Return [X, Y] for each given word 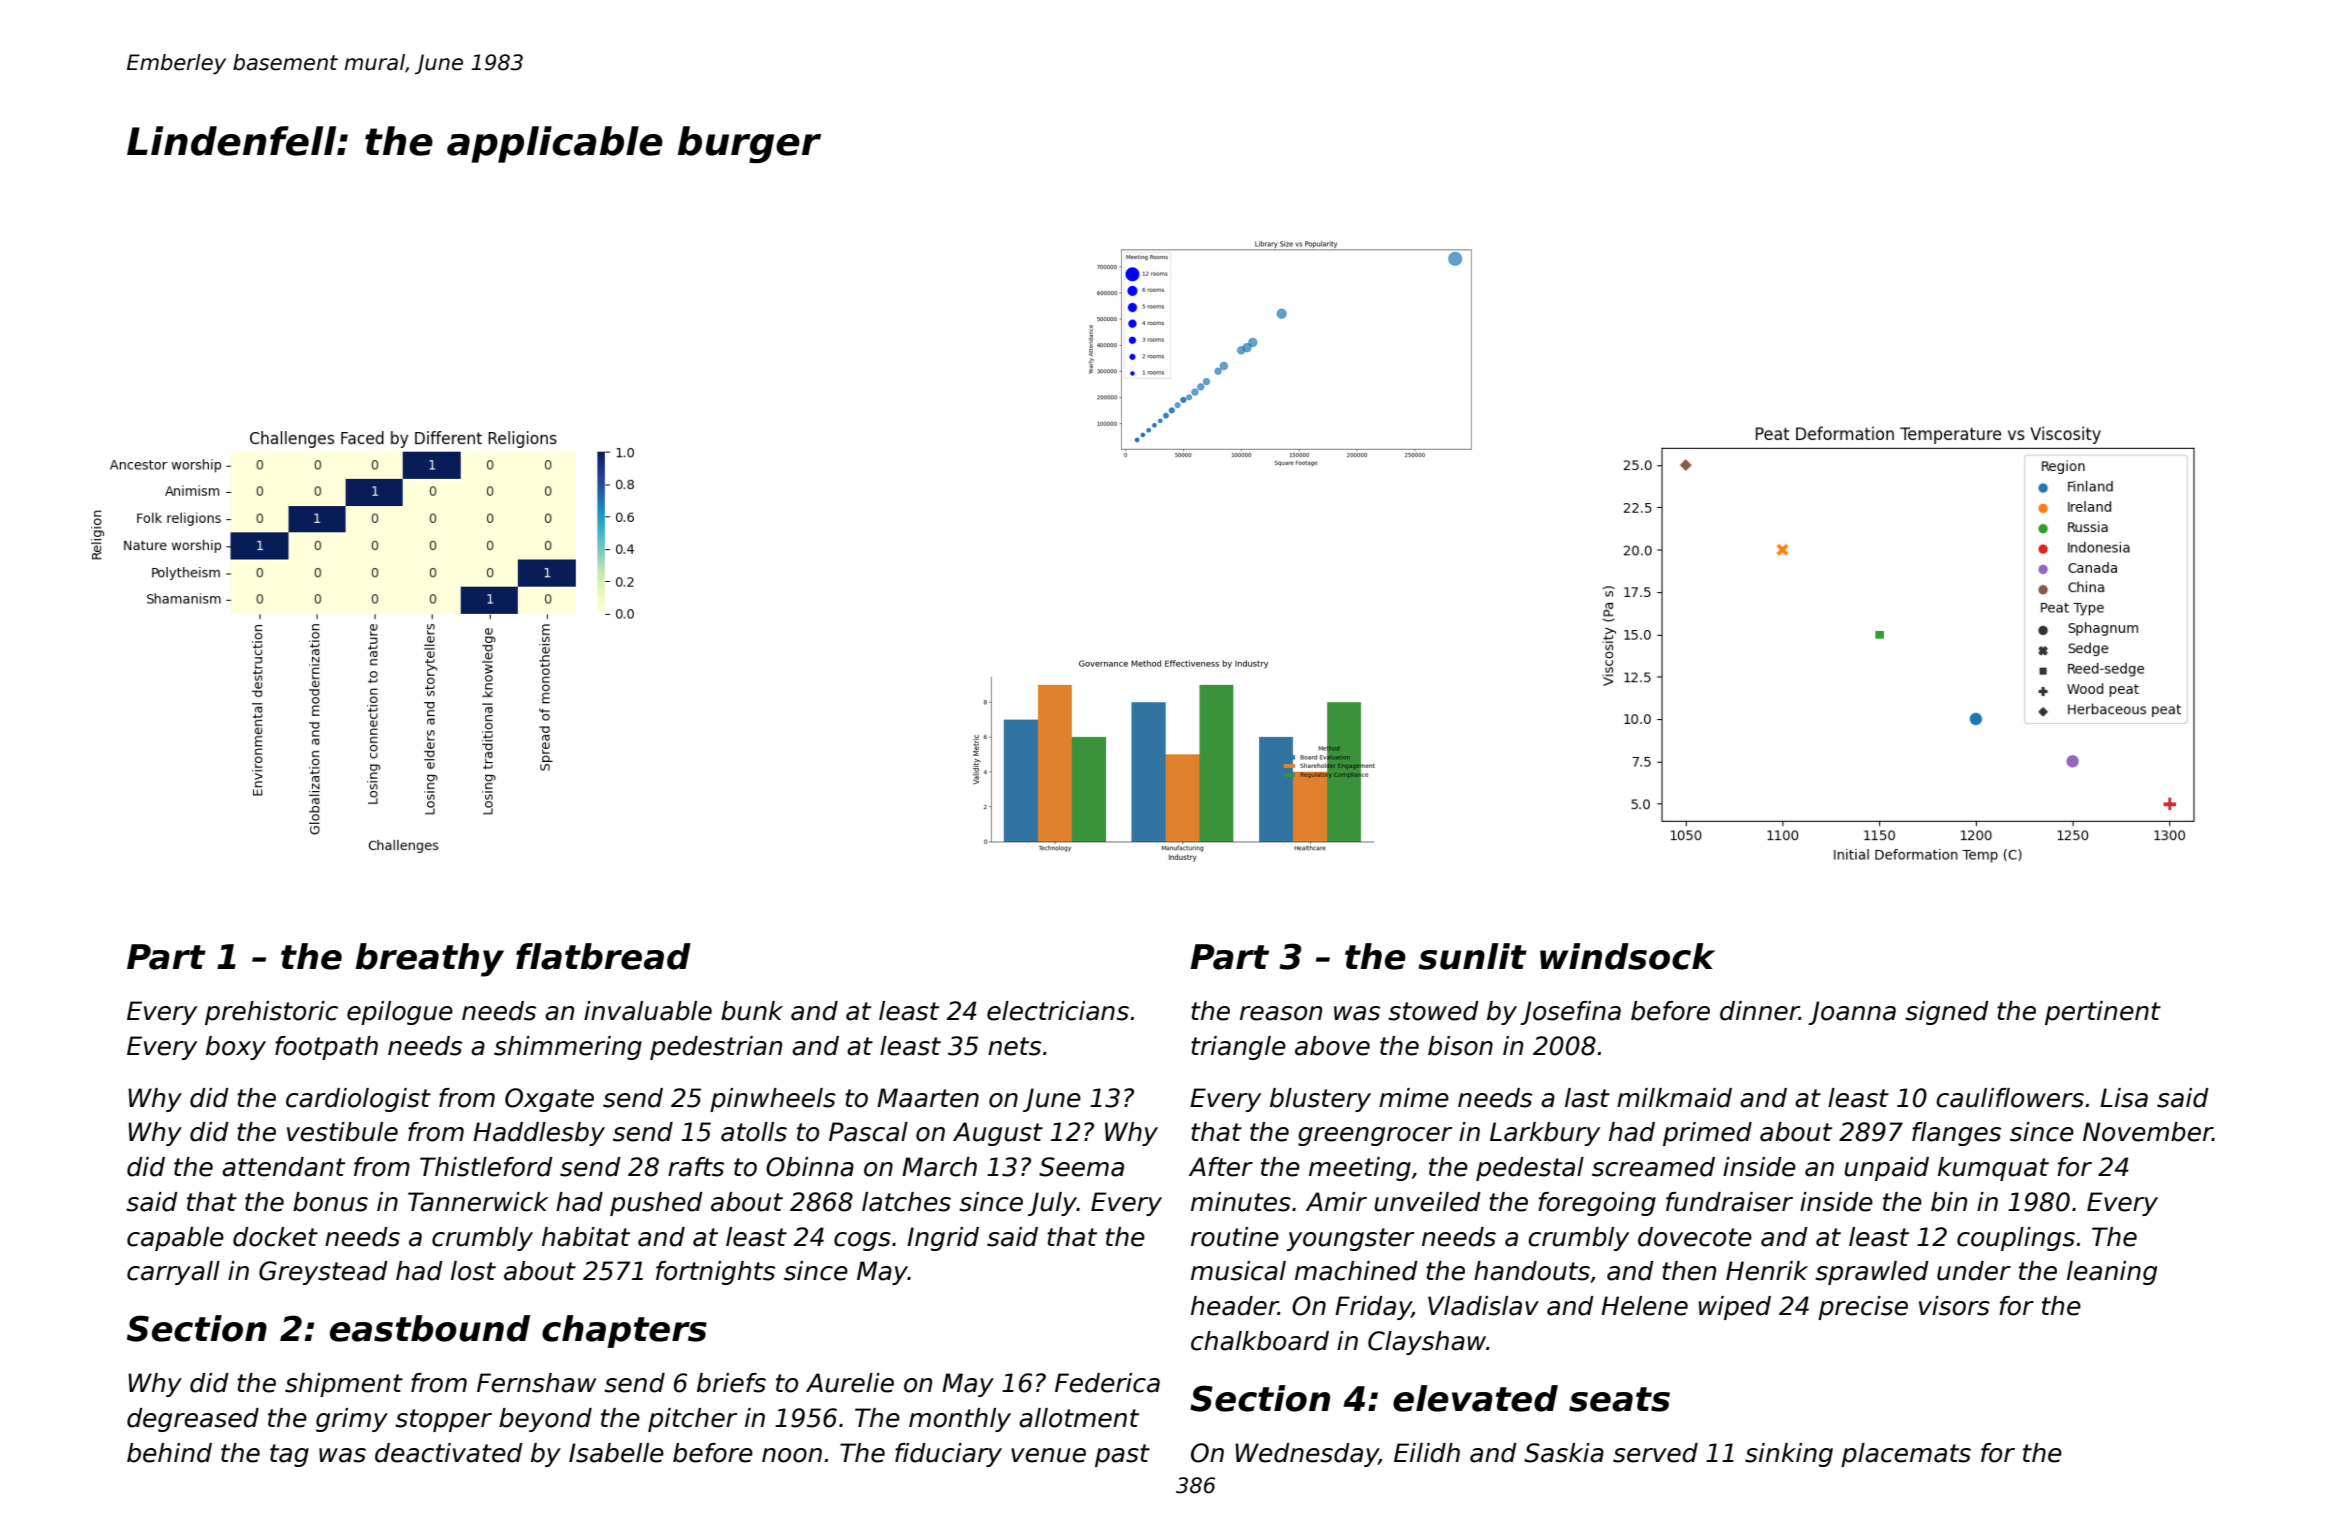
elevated [1475, 1398]
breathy [429, 960]
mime [1414, 1098]
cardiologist [358, 1100]
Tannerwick [478, 1202]
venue [1048, 1455]
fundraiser [1729, 1202]
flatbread [603, 956]
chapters [624, 1331]
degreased [193, 1420]
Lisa [2124, 1098]
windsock [1627, 956]
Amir [1336, 1201]
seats [1619, 1399]
